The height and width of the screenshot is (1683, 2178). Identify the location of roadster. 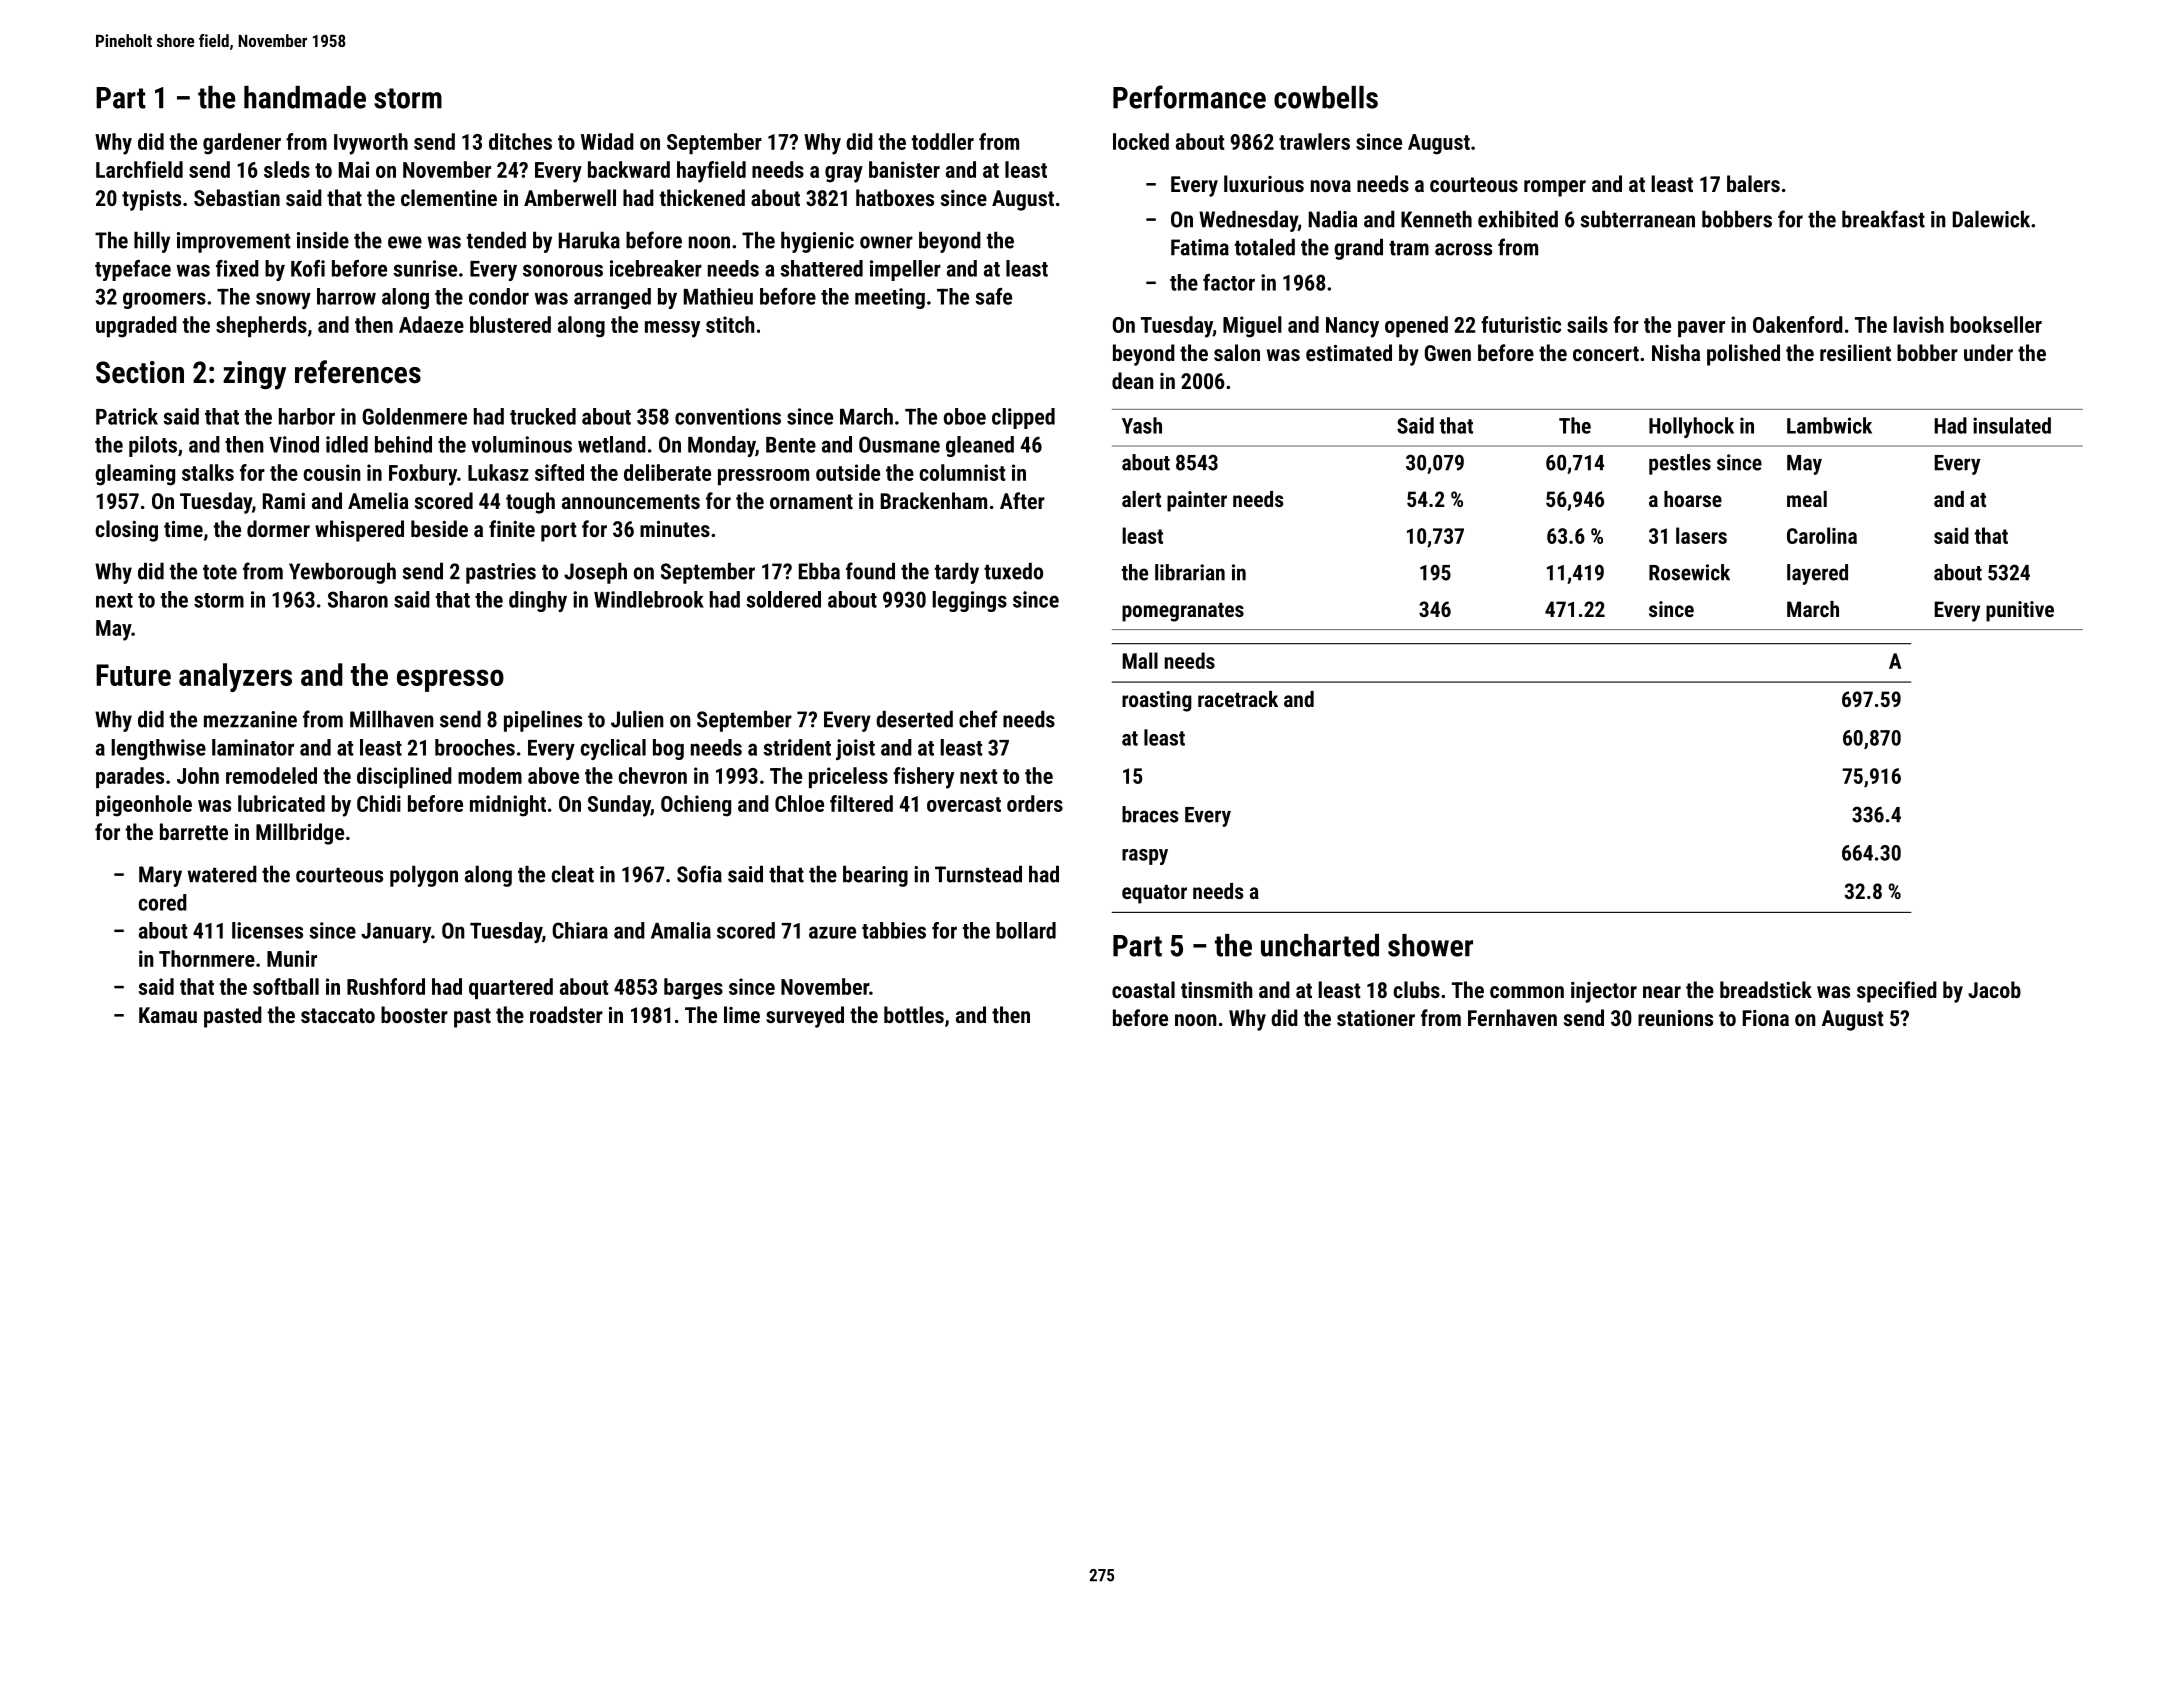
(566, 1014).
